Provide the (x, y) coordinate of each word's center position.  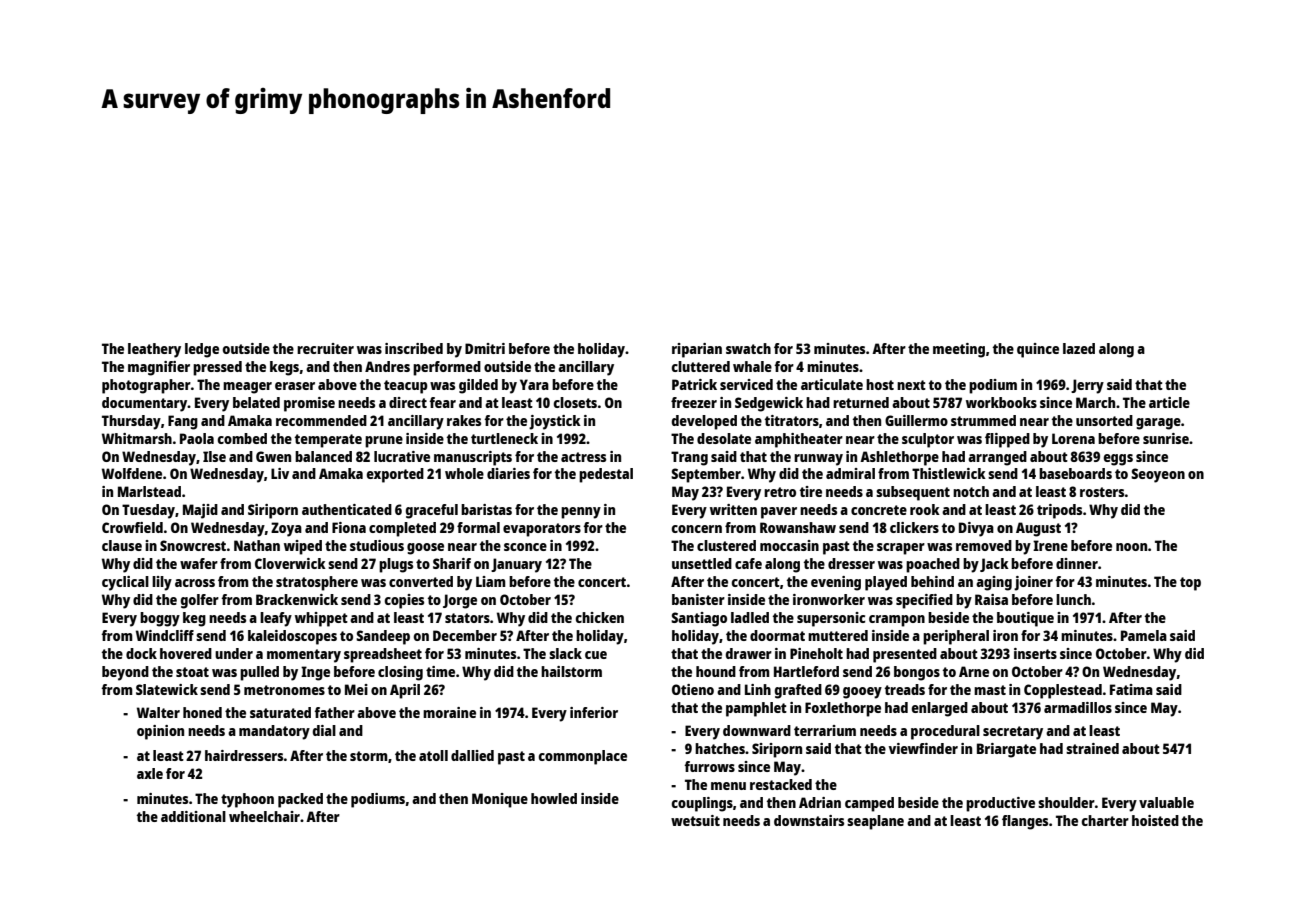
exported (395, 475)
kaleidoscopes (292, 637)
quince (1038, 350)
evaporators (542, 530)
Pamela (1144, 635)
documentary (145, 404)
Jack (994, 565)
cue (596, 655)
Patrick (694, 384)
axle (150, 773)
